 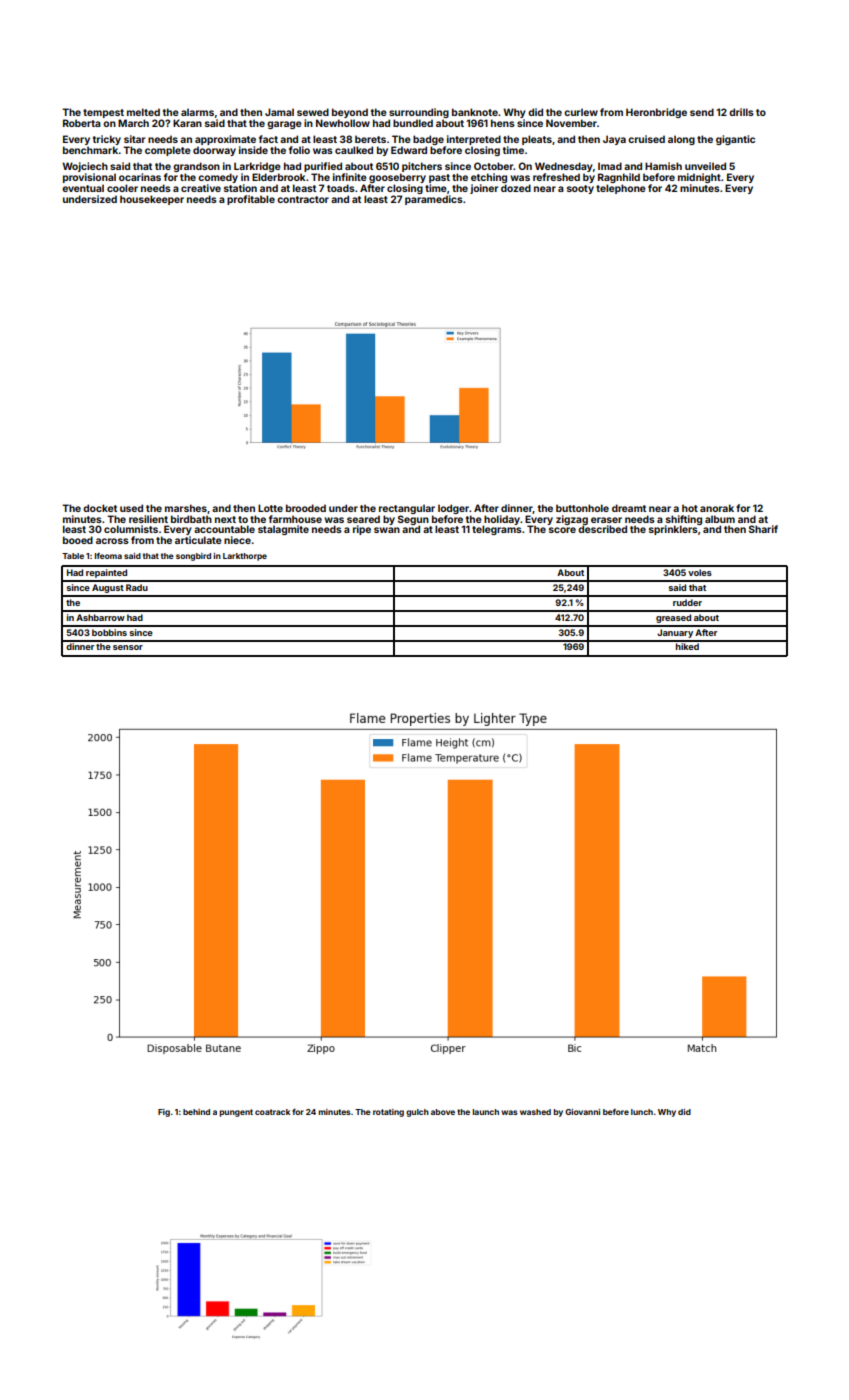 I want to click on lunch, so click(x=642, y=1112).
